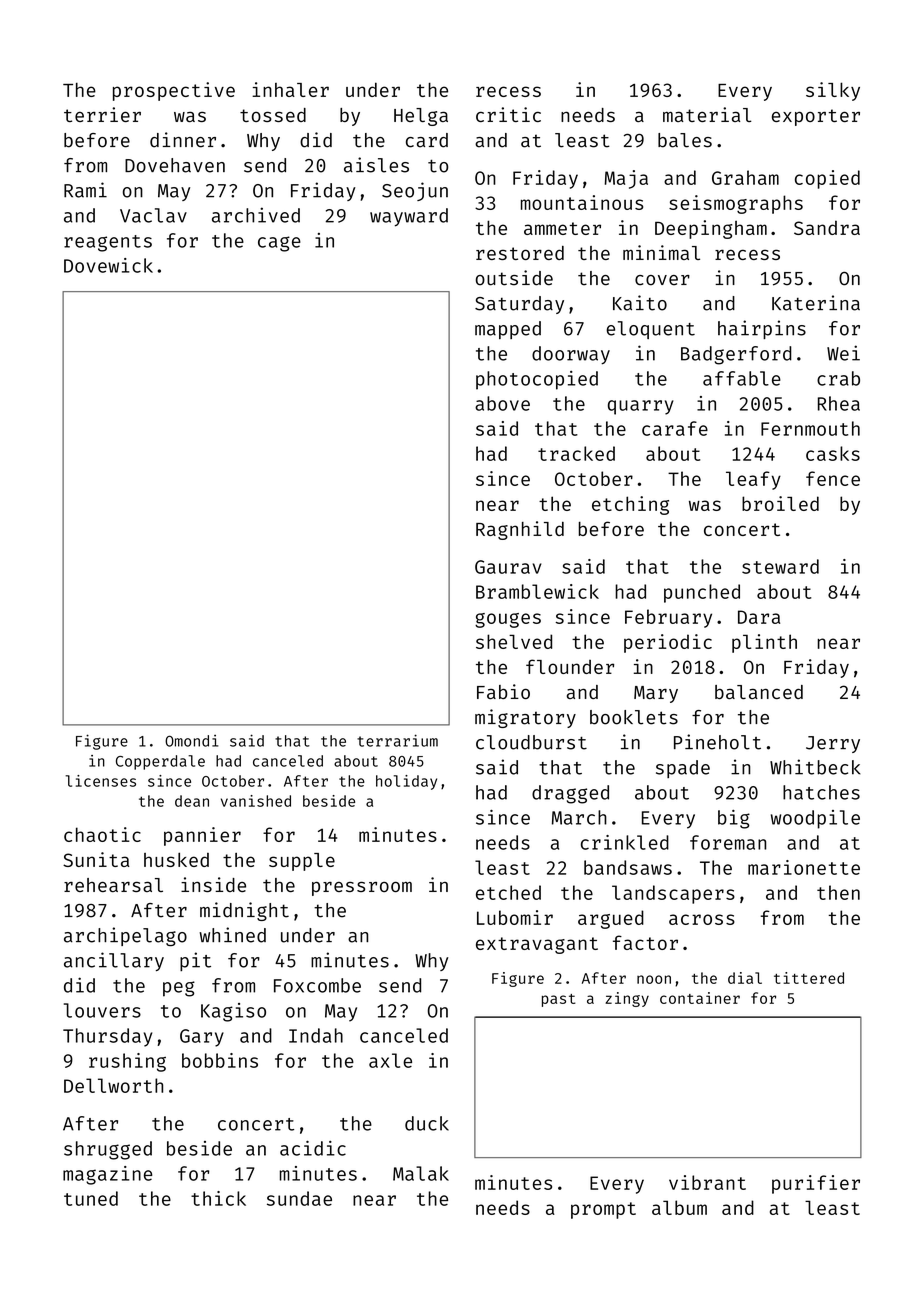  What do you see at coordinates (91, 1198) in the document?
I see `tuned` at bounding box center [91, 1198].
